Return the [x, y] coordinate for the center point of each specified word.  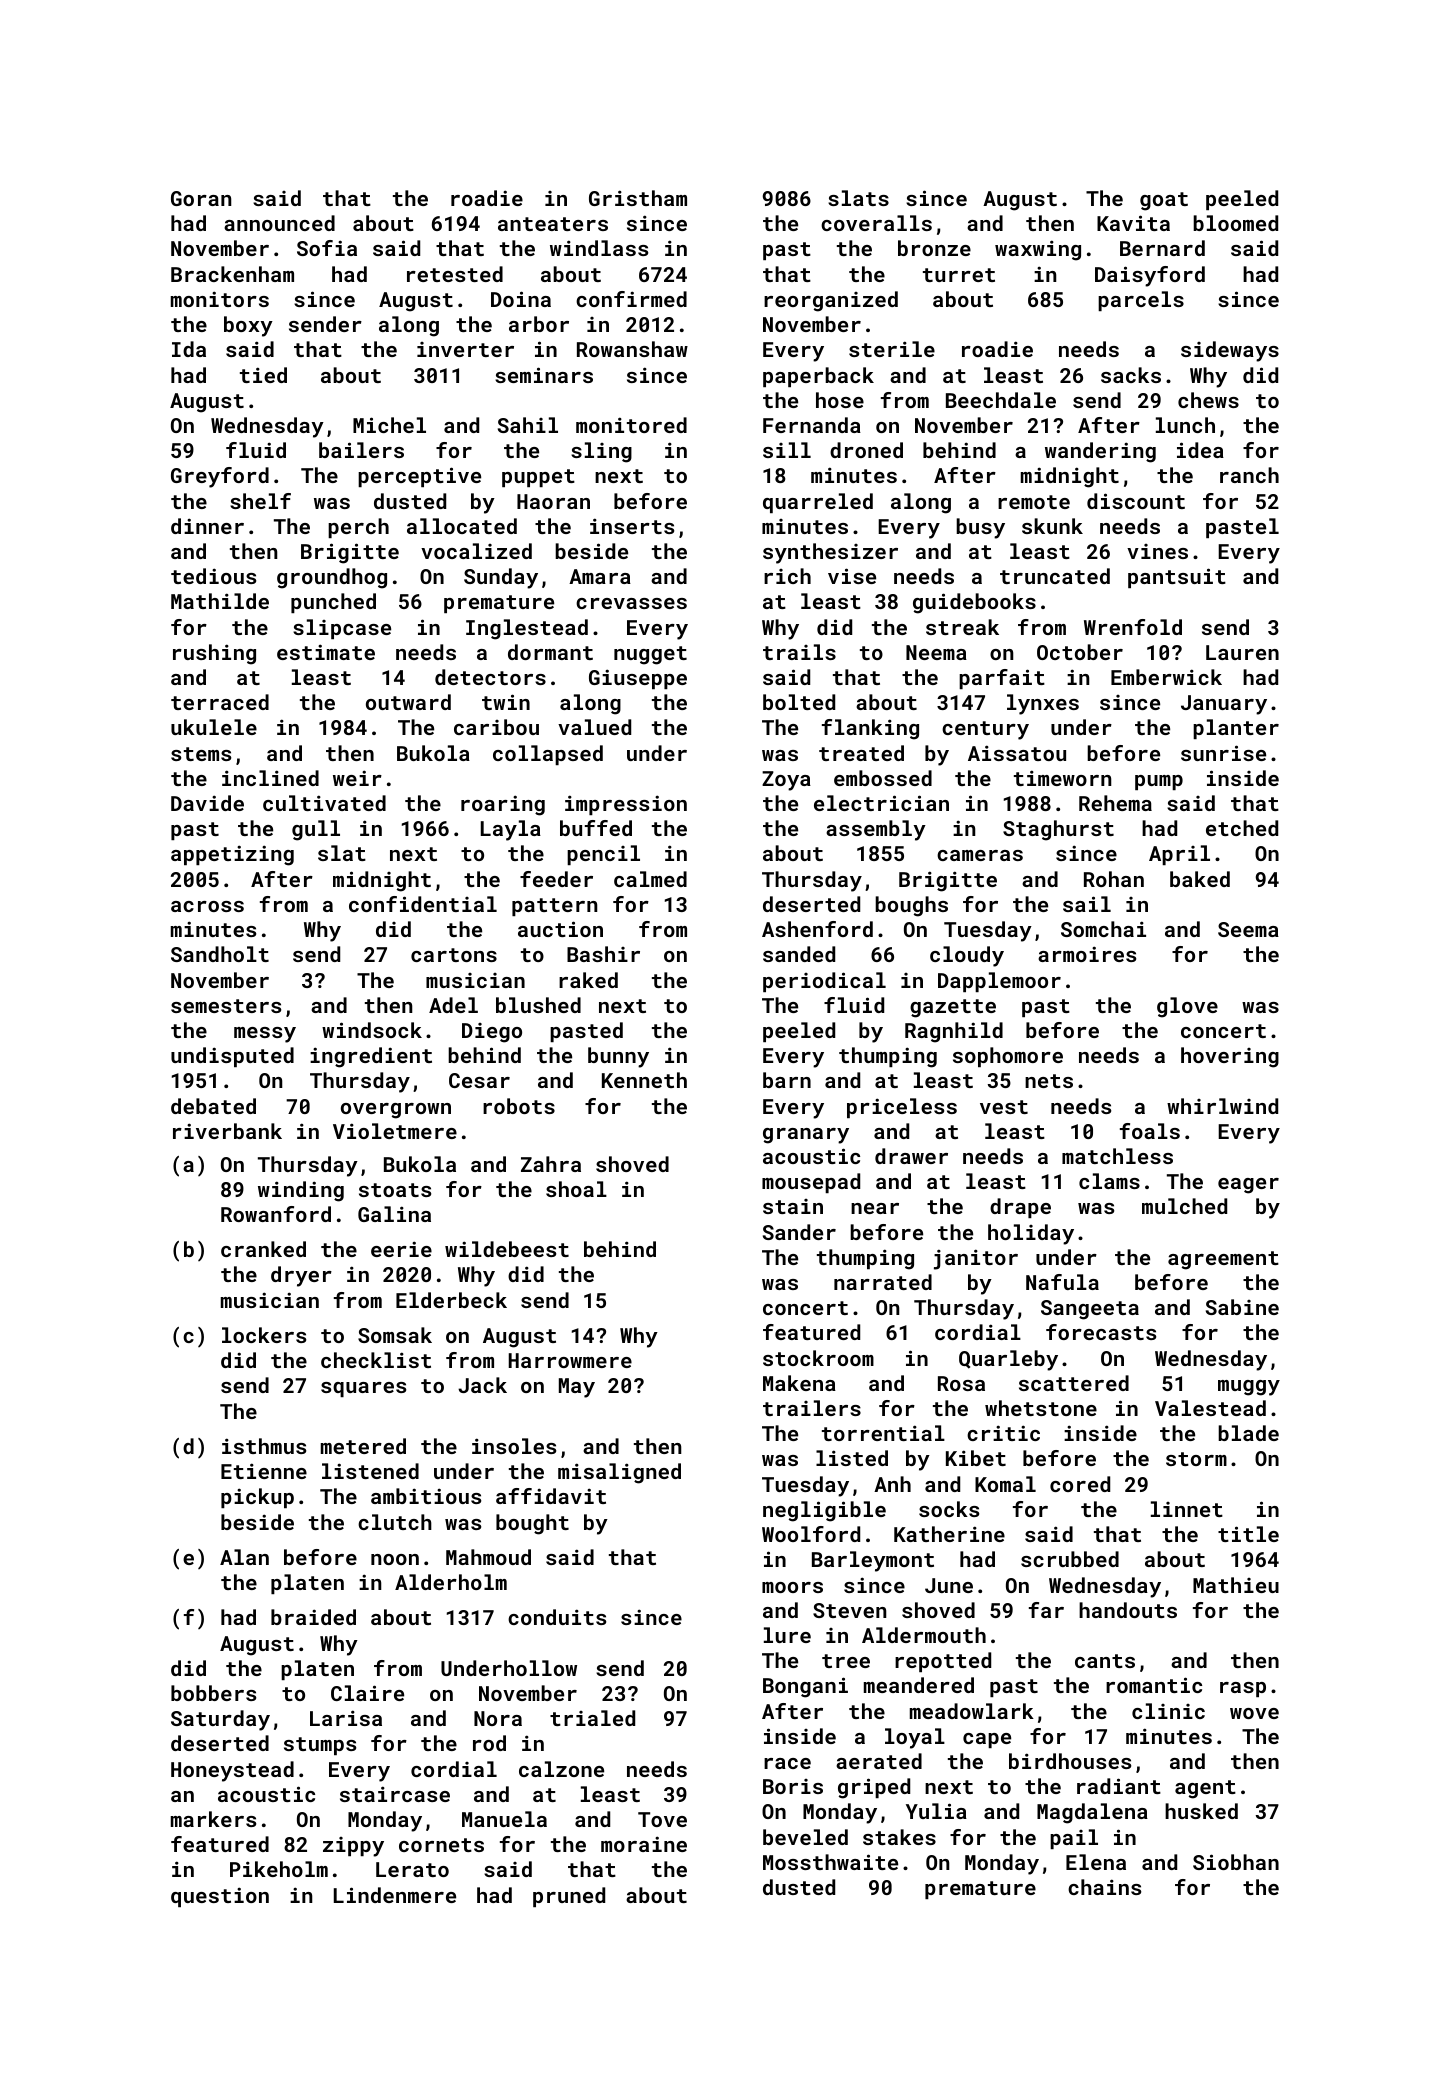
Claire [367, 1693]
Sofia [327, 248]
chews [1208, 400]
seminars [544, 375]
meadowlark [972, 1711]
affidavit [551, 1496]
